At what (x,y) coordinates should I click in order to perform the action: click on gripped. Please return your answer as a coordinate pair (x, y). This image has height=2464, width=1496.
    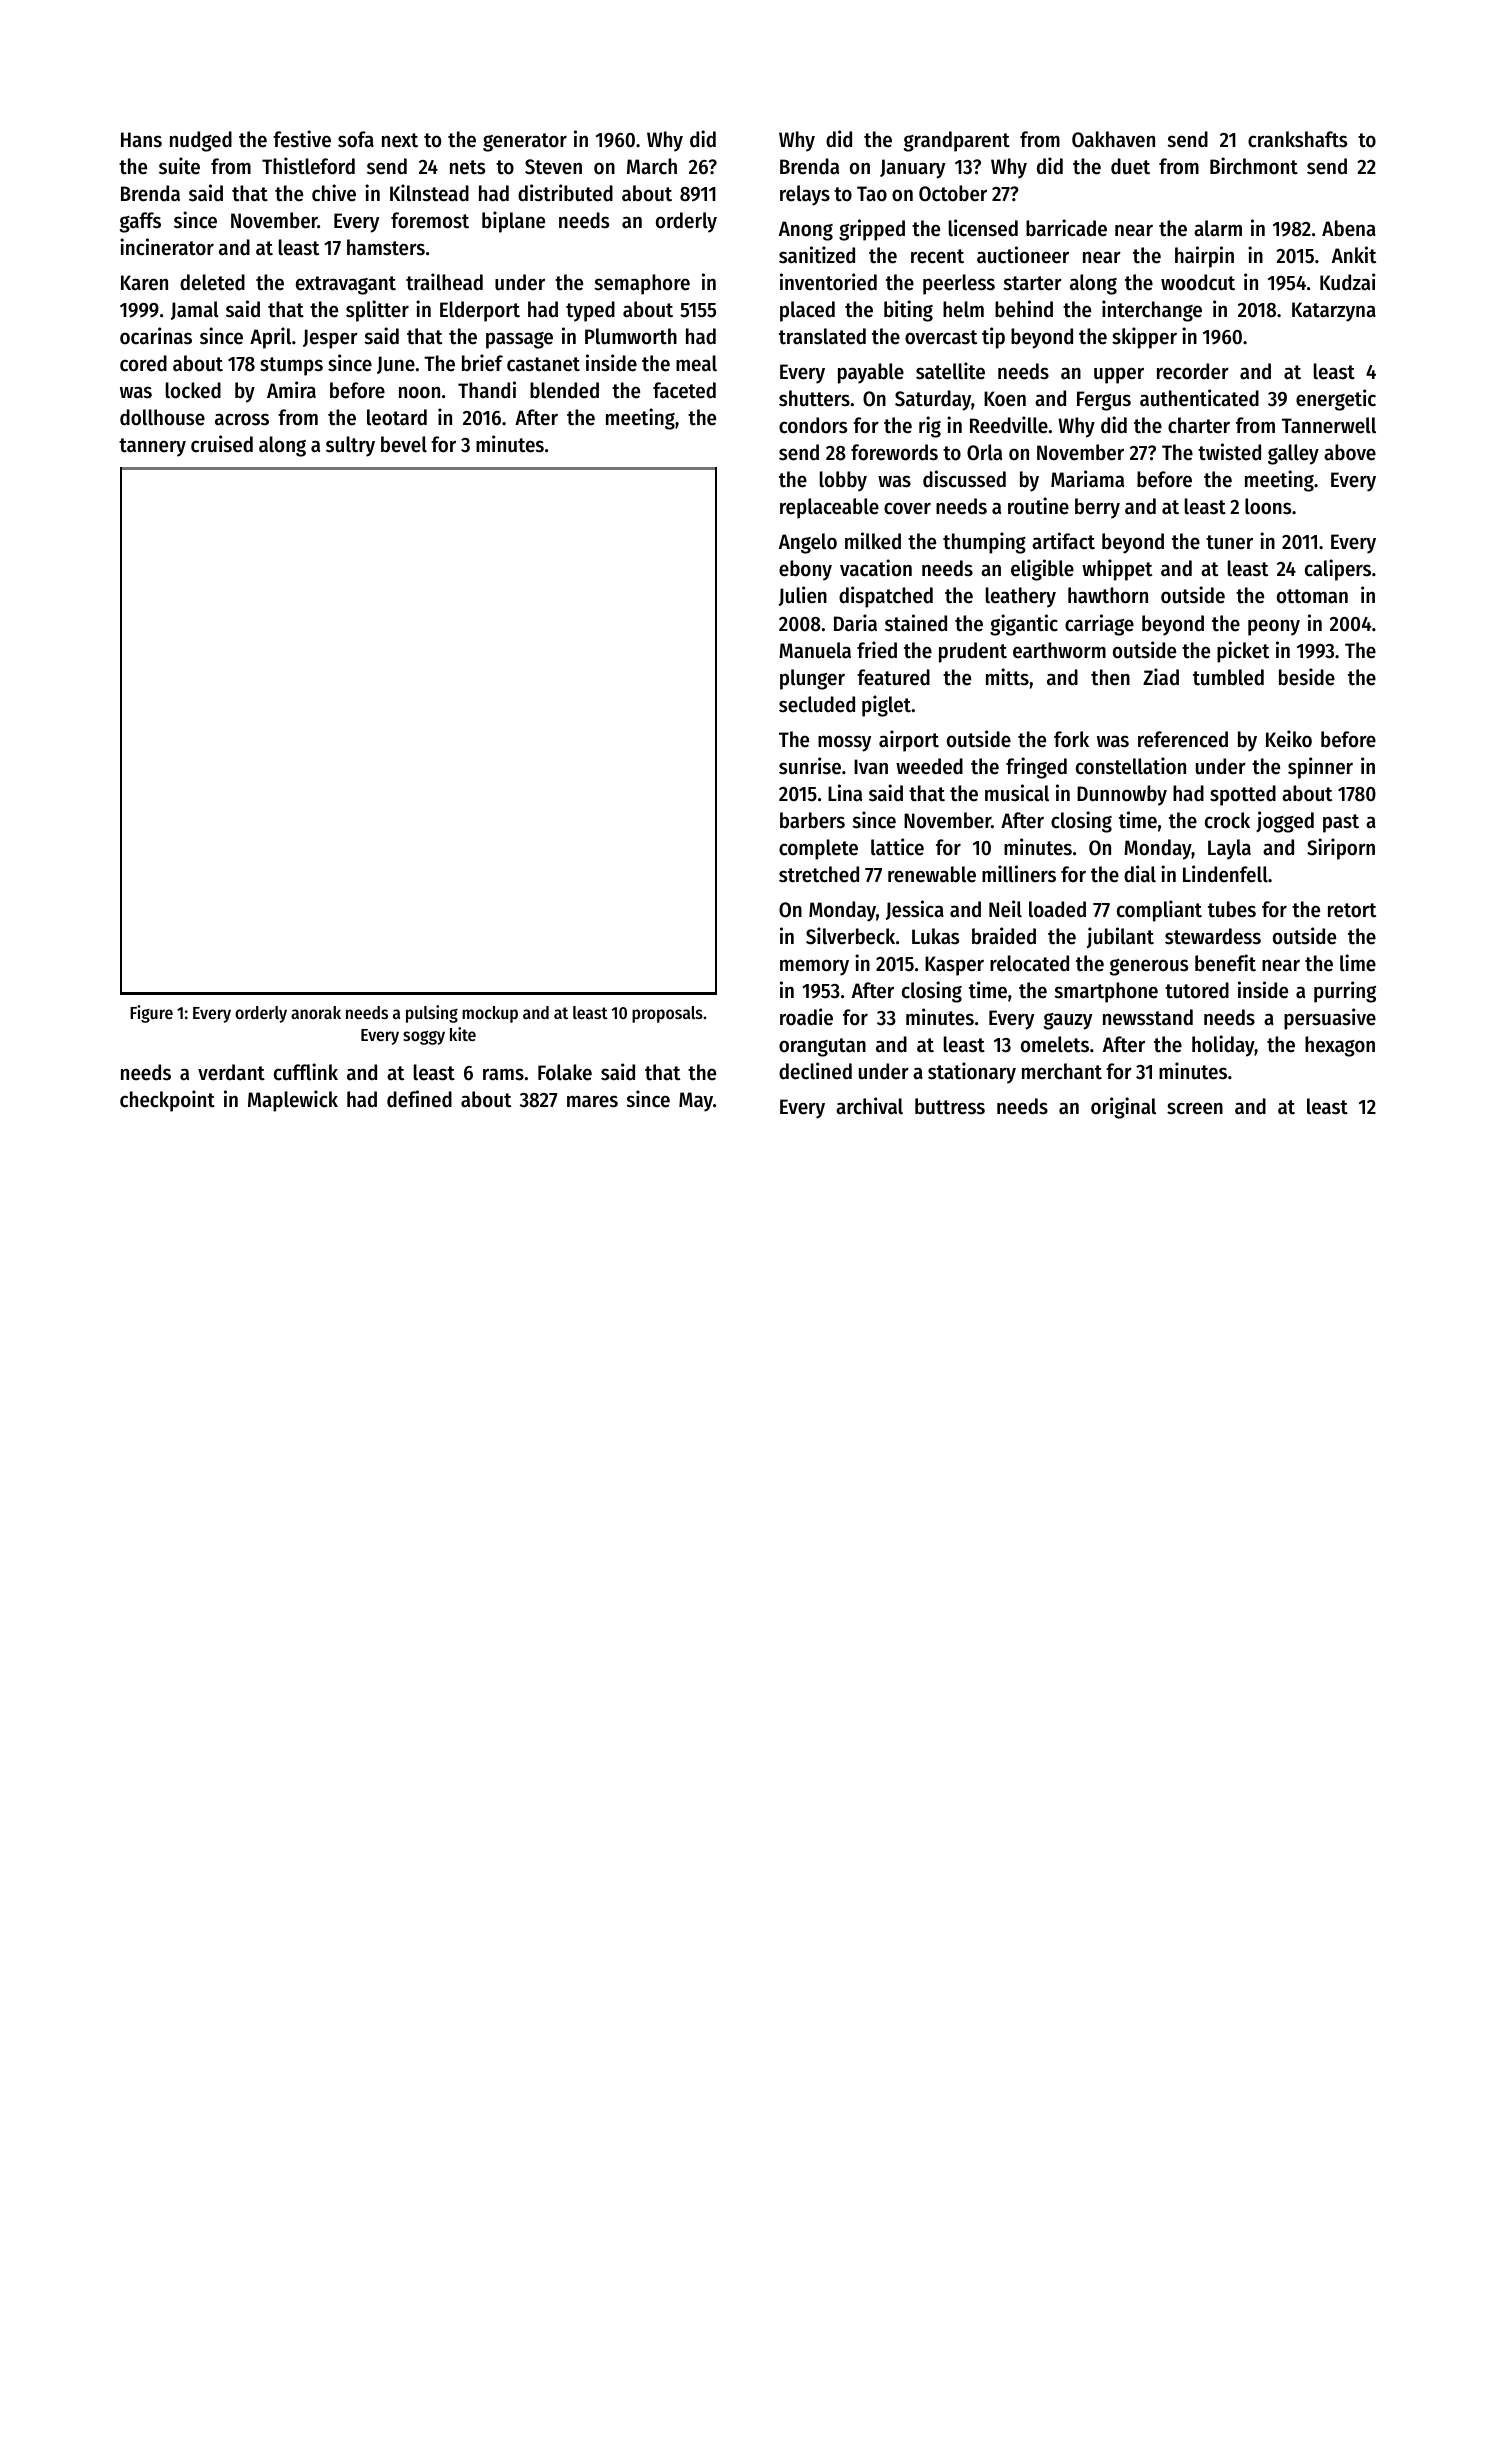
    Looking at the image, I should click on (872, 230).
